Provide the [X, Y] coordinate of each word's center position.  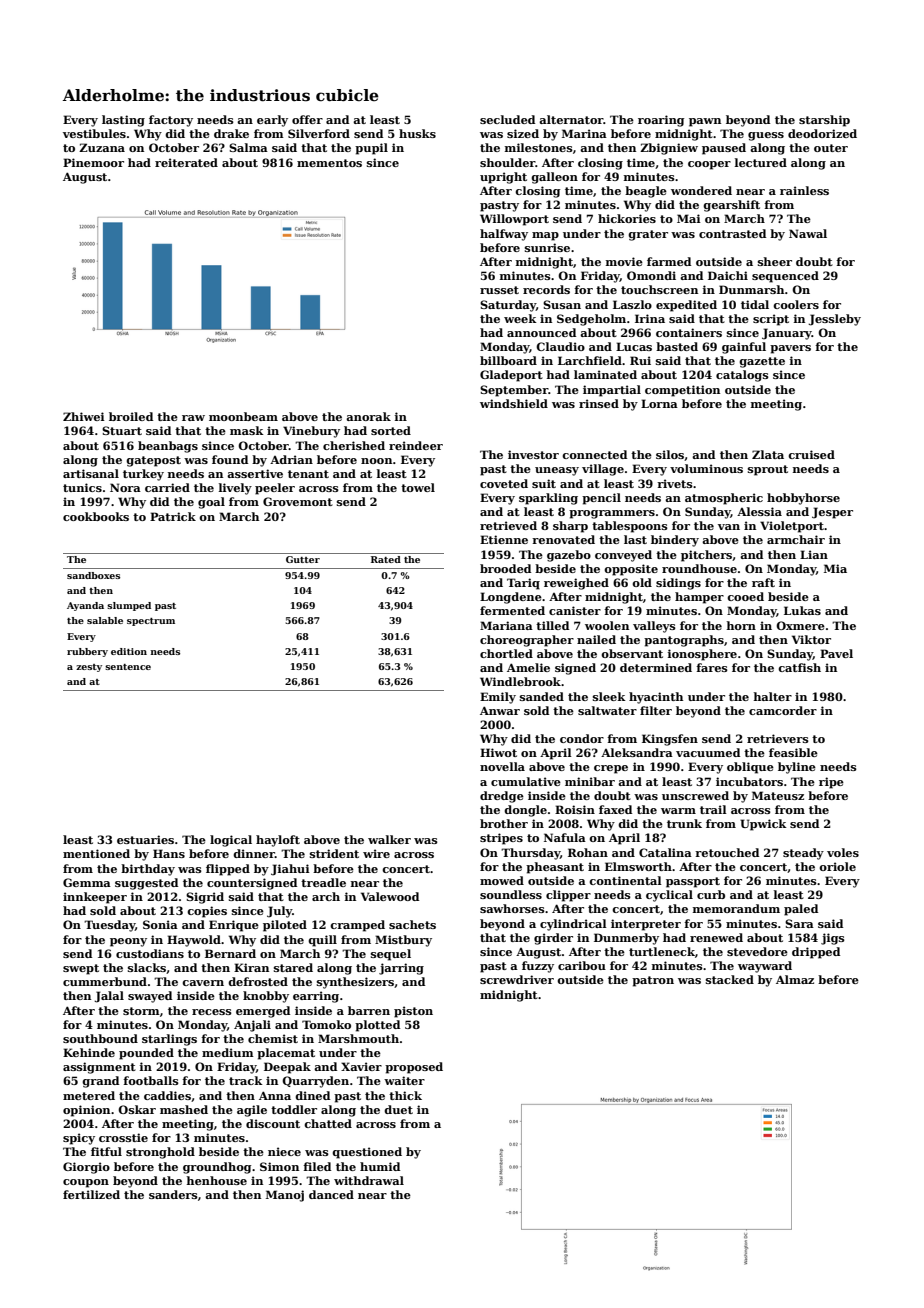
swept [81, 969]
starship [824, 121]
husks [417, 133]
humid [380, 1166]
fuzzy [538, 967]
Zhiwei [84, 416]
